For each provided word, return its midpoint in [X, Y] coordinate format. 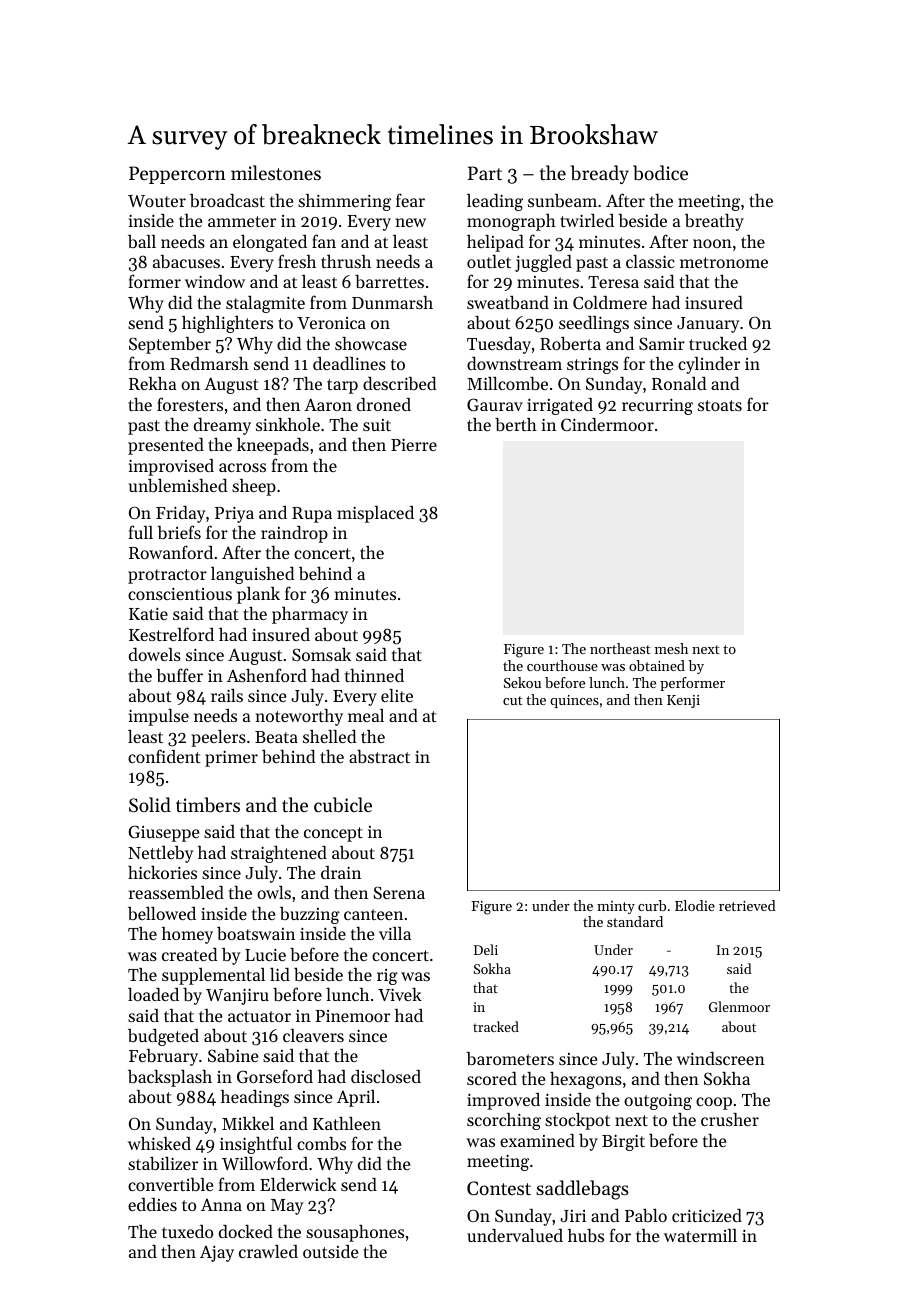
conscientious [180, 593]
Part [485, 173]
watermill [700, 1235]
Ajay [217, 1254]
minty [616, 907]
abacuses [186, 261]
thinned [374, 675]
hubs [586, 1235]
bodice [660, 173]
